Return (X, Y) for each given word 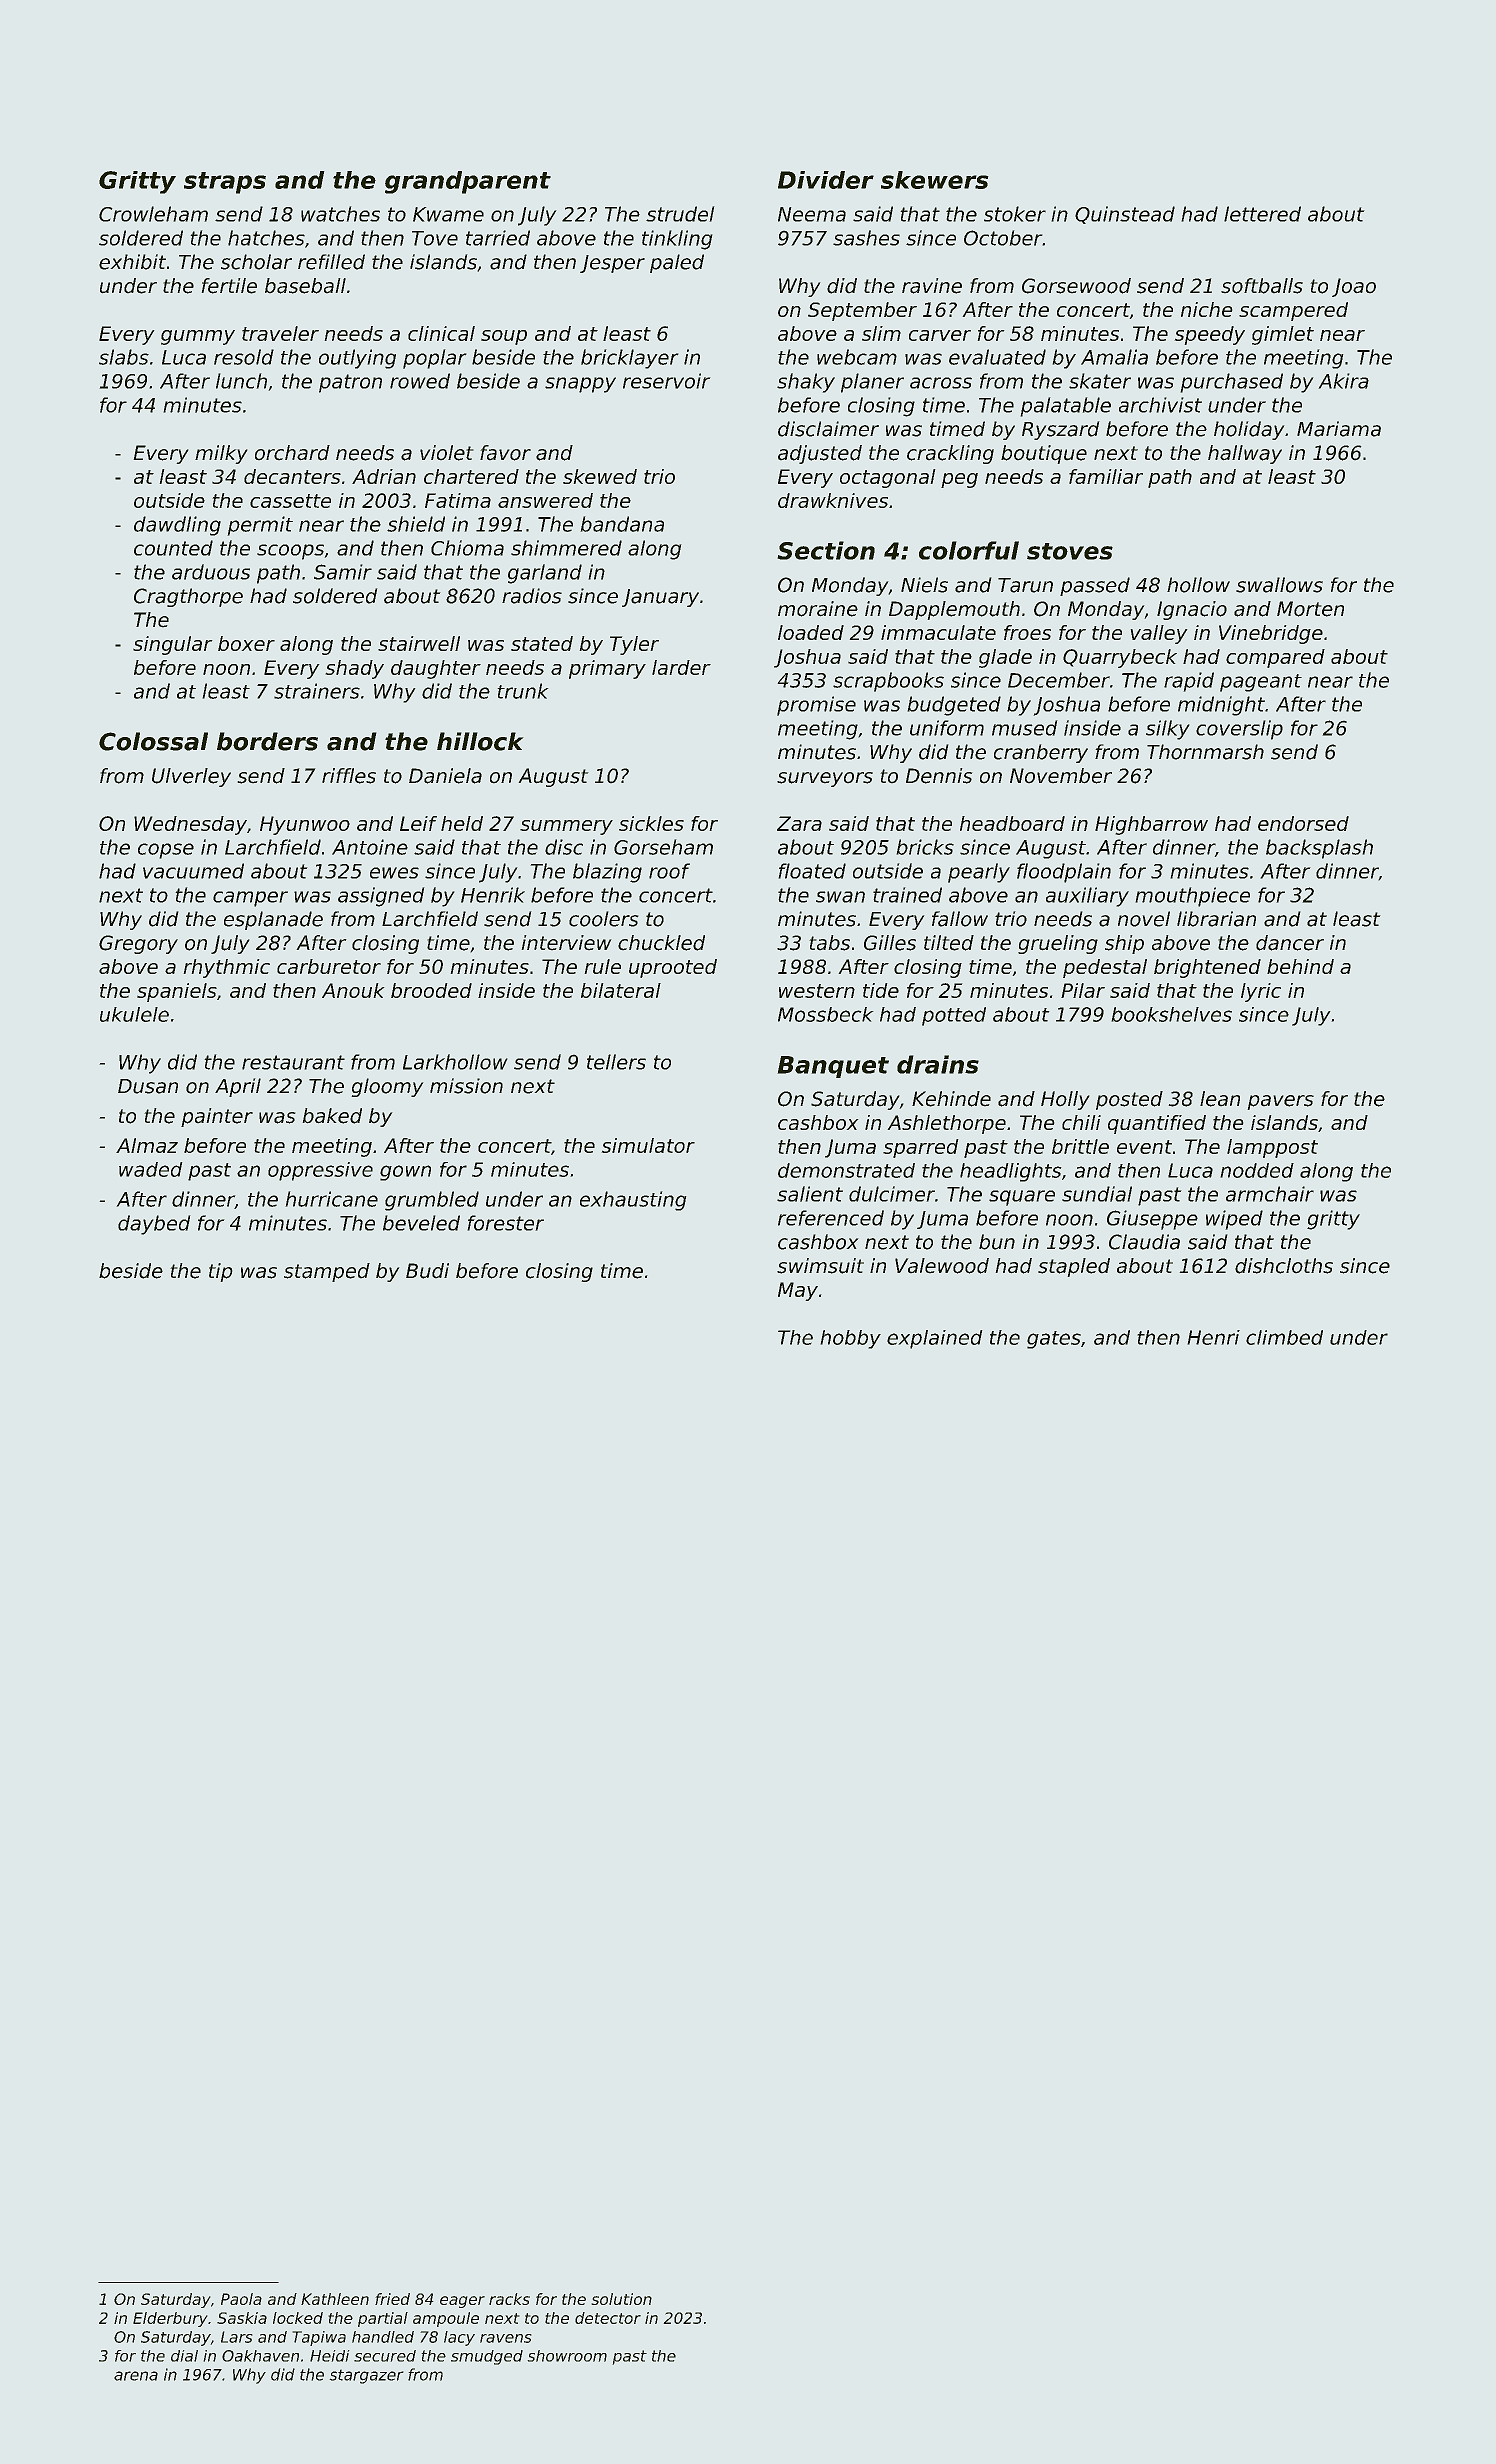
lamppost (1272, 1148)
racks (509, 2299)
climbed (1284, 1337)
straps (225, 183)
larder (681, 667)
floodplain (1064, 873)
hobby (850, 1339)
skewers (935, 180)
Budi (427, 1271)
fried (392, 2299)
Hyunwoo (305, 825)
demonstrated (846, 1170)
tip (221, 1272)
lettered (1262, 214)
